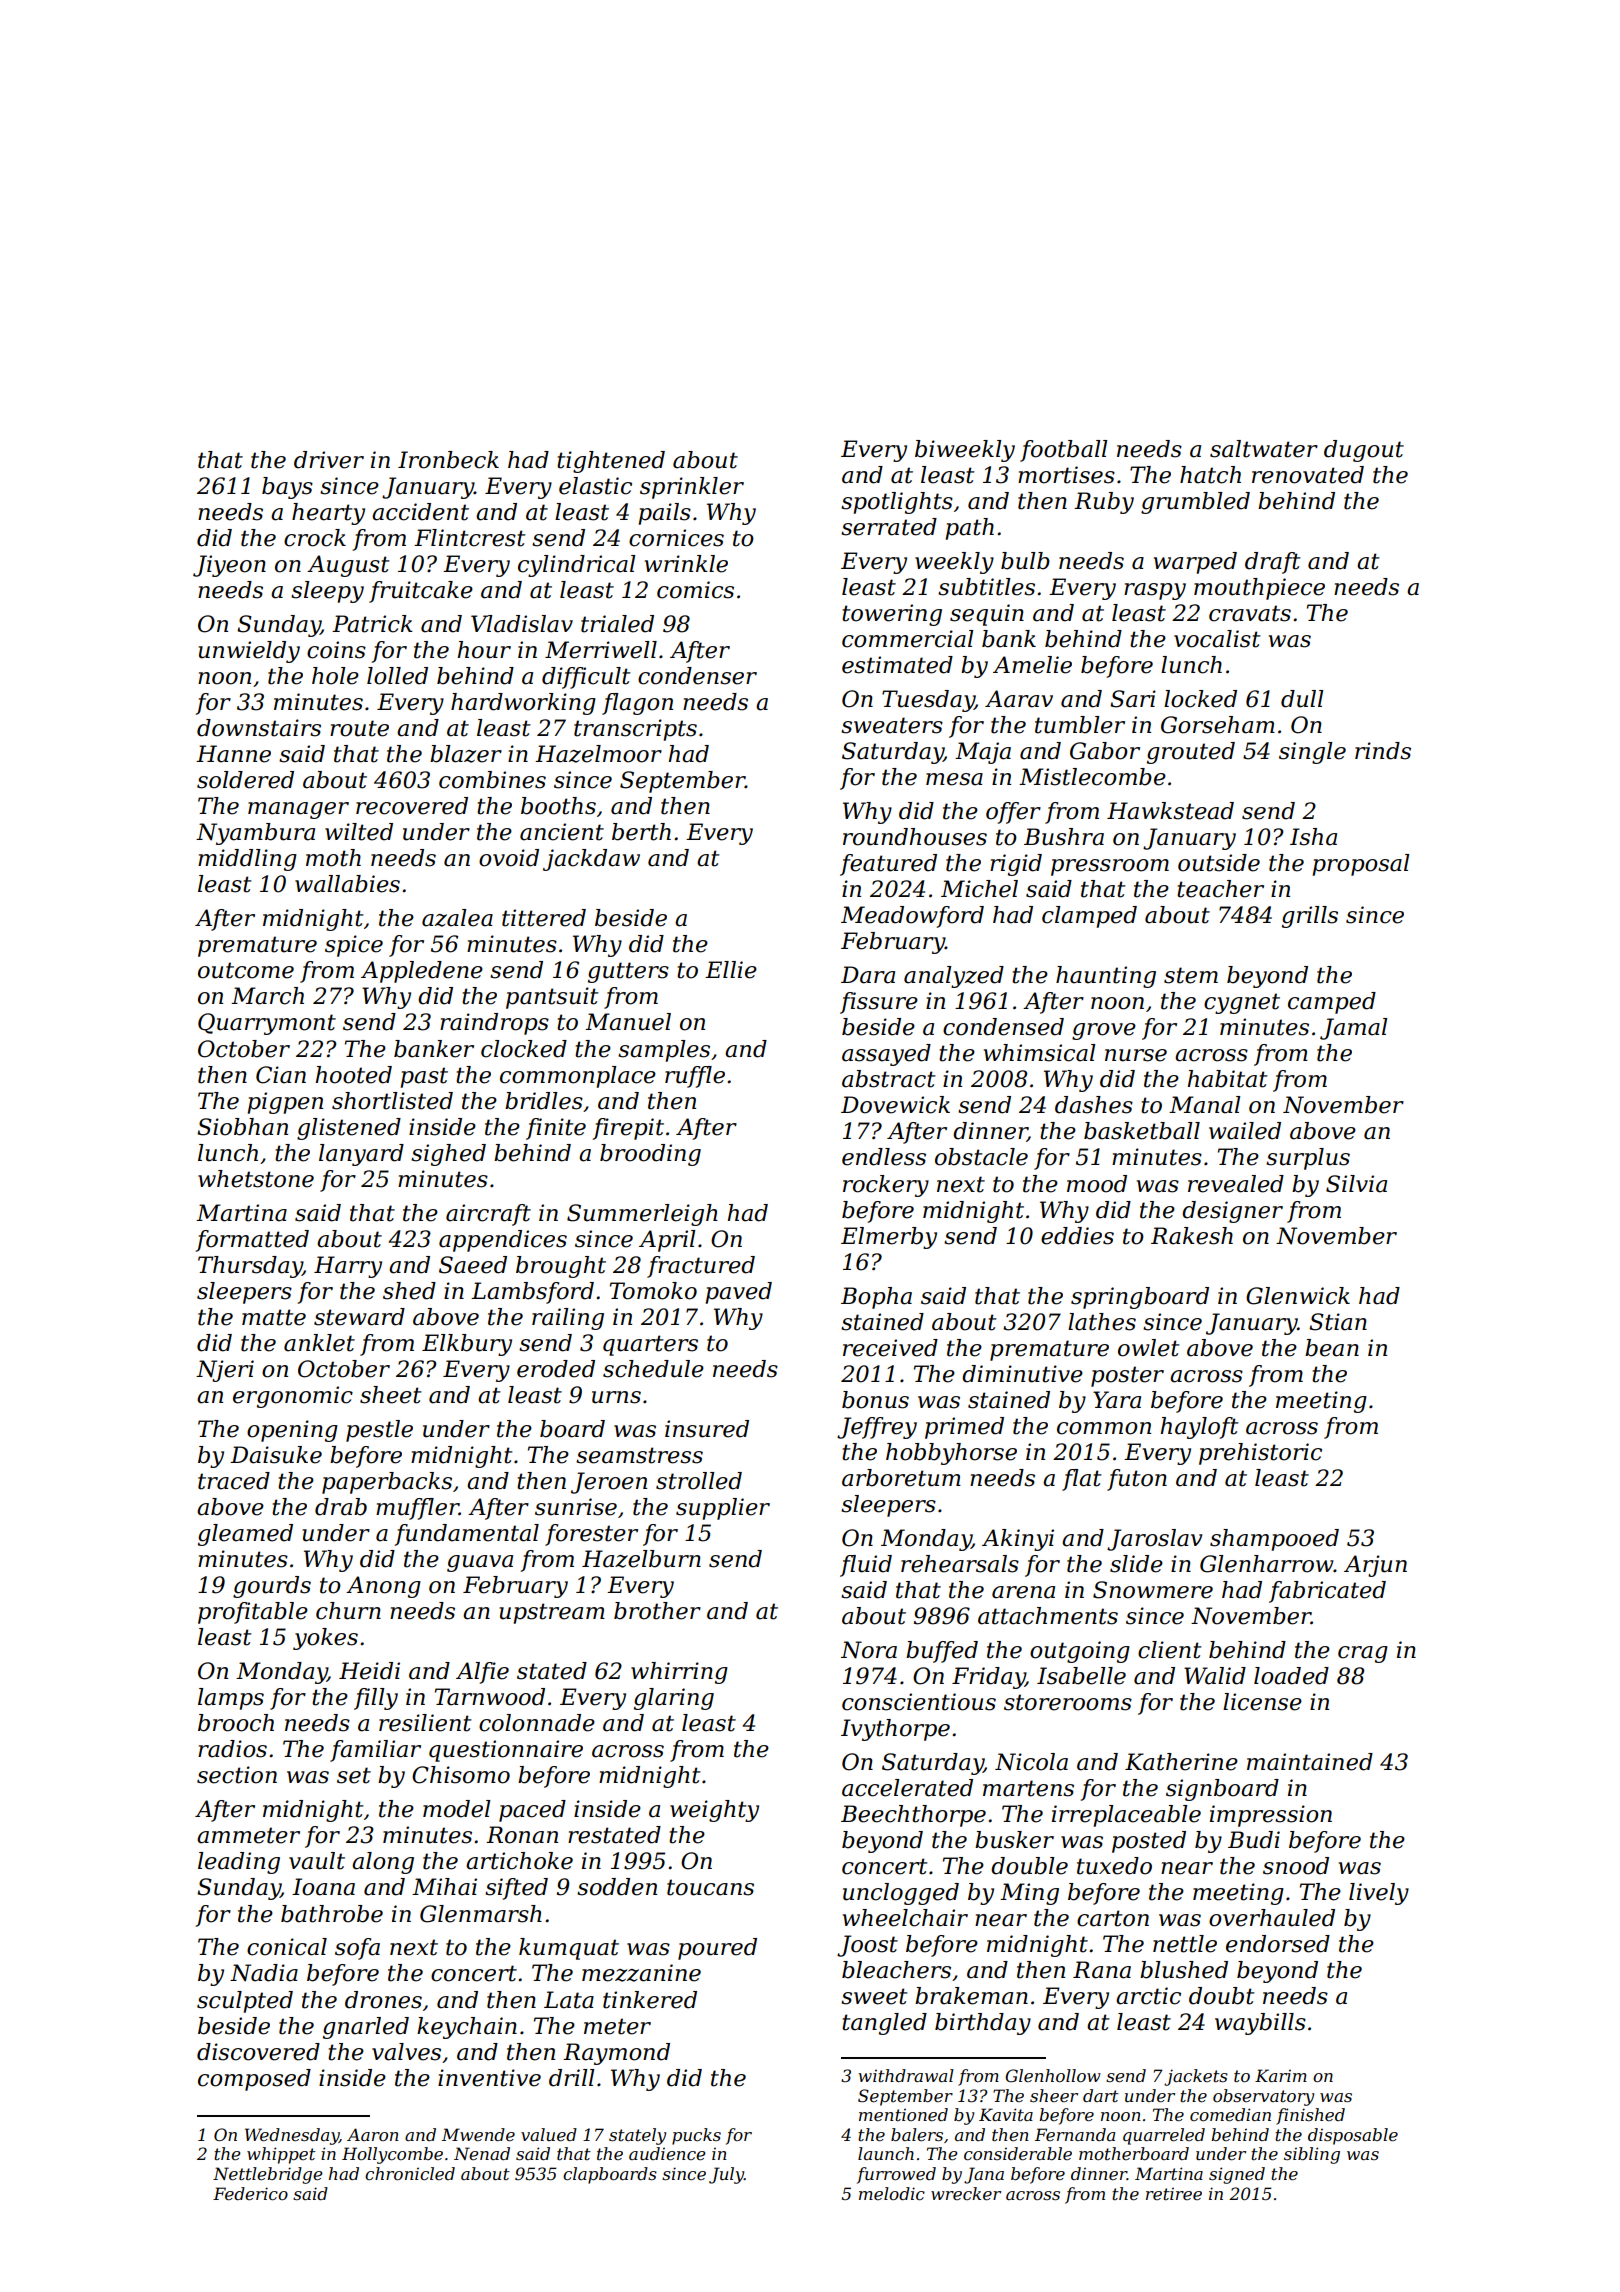 This screenshot has height=2292, width=1620. What do you see at coordinates (1170, 811) in the screenshot?
I see `Hawkstead` at bounding box center [1170, 811].
